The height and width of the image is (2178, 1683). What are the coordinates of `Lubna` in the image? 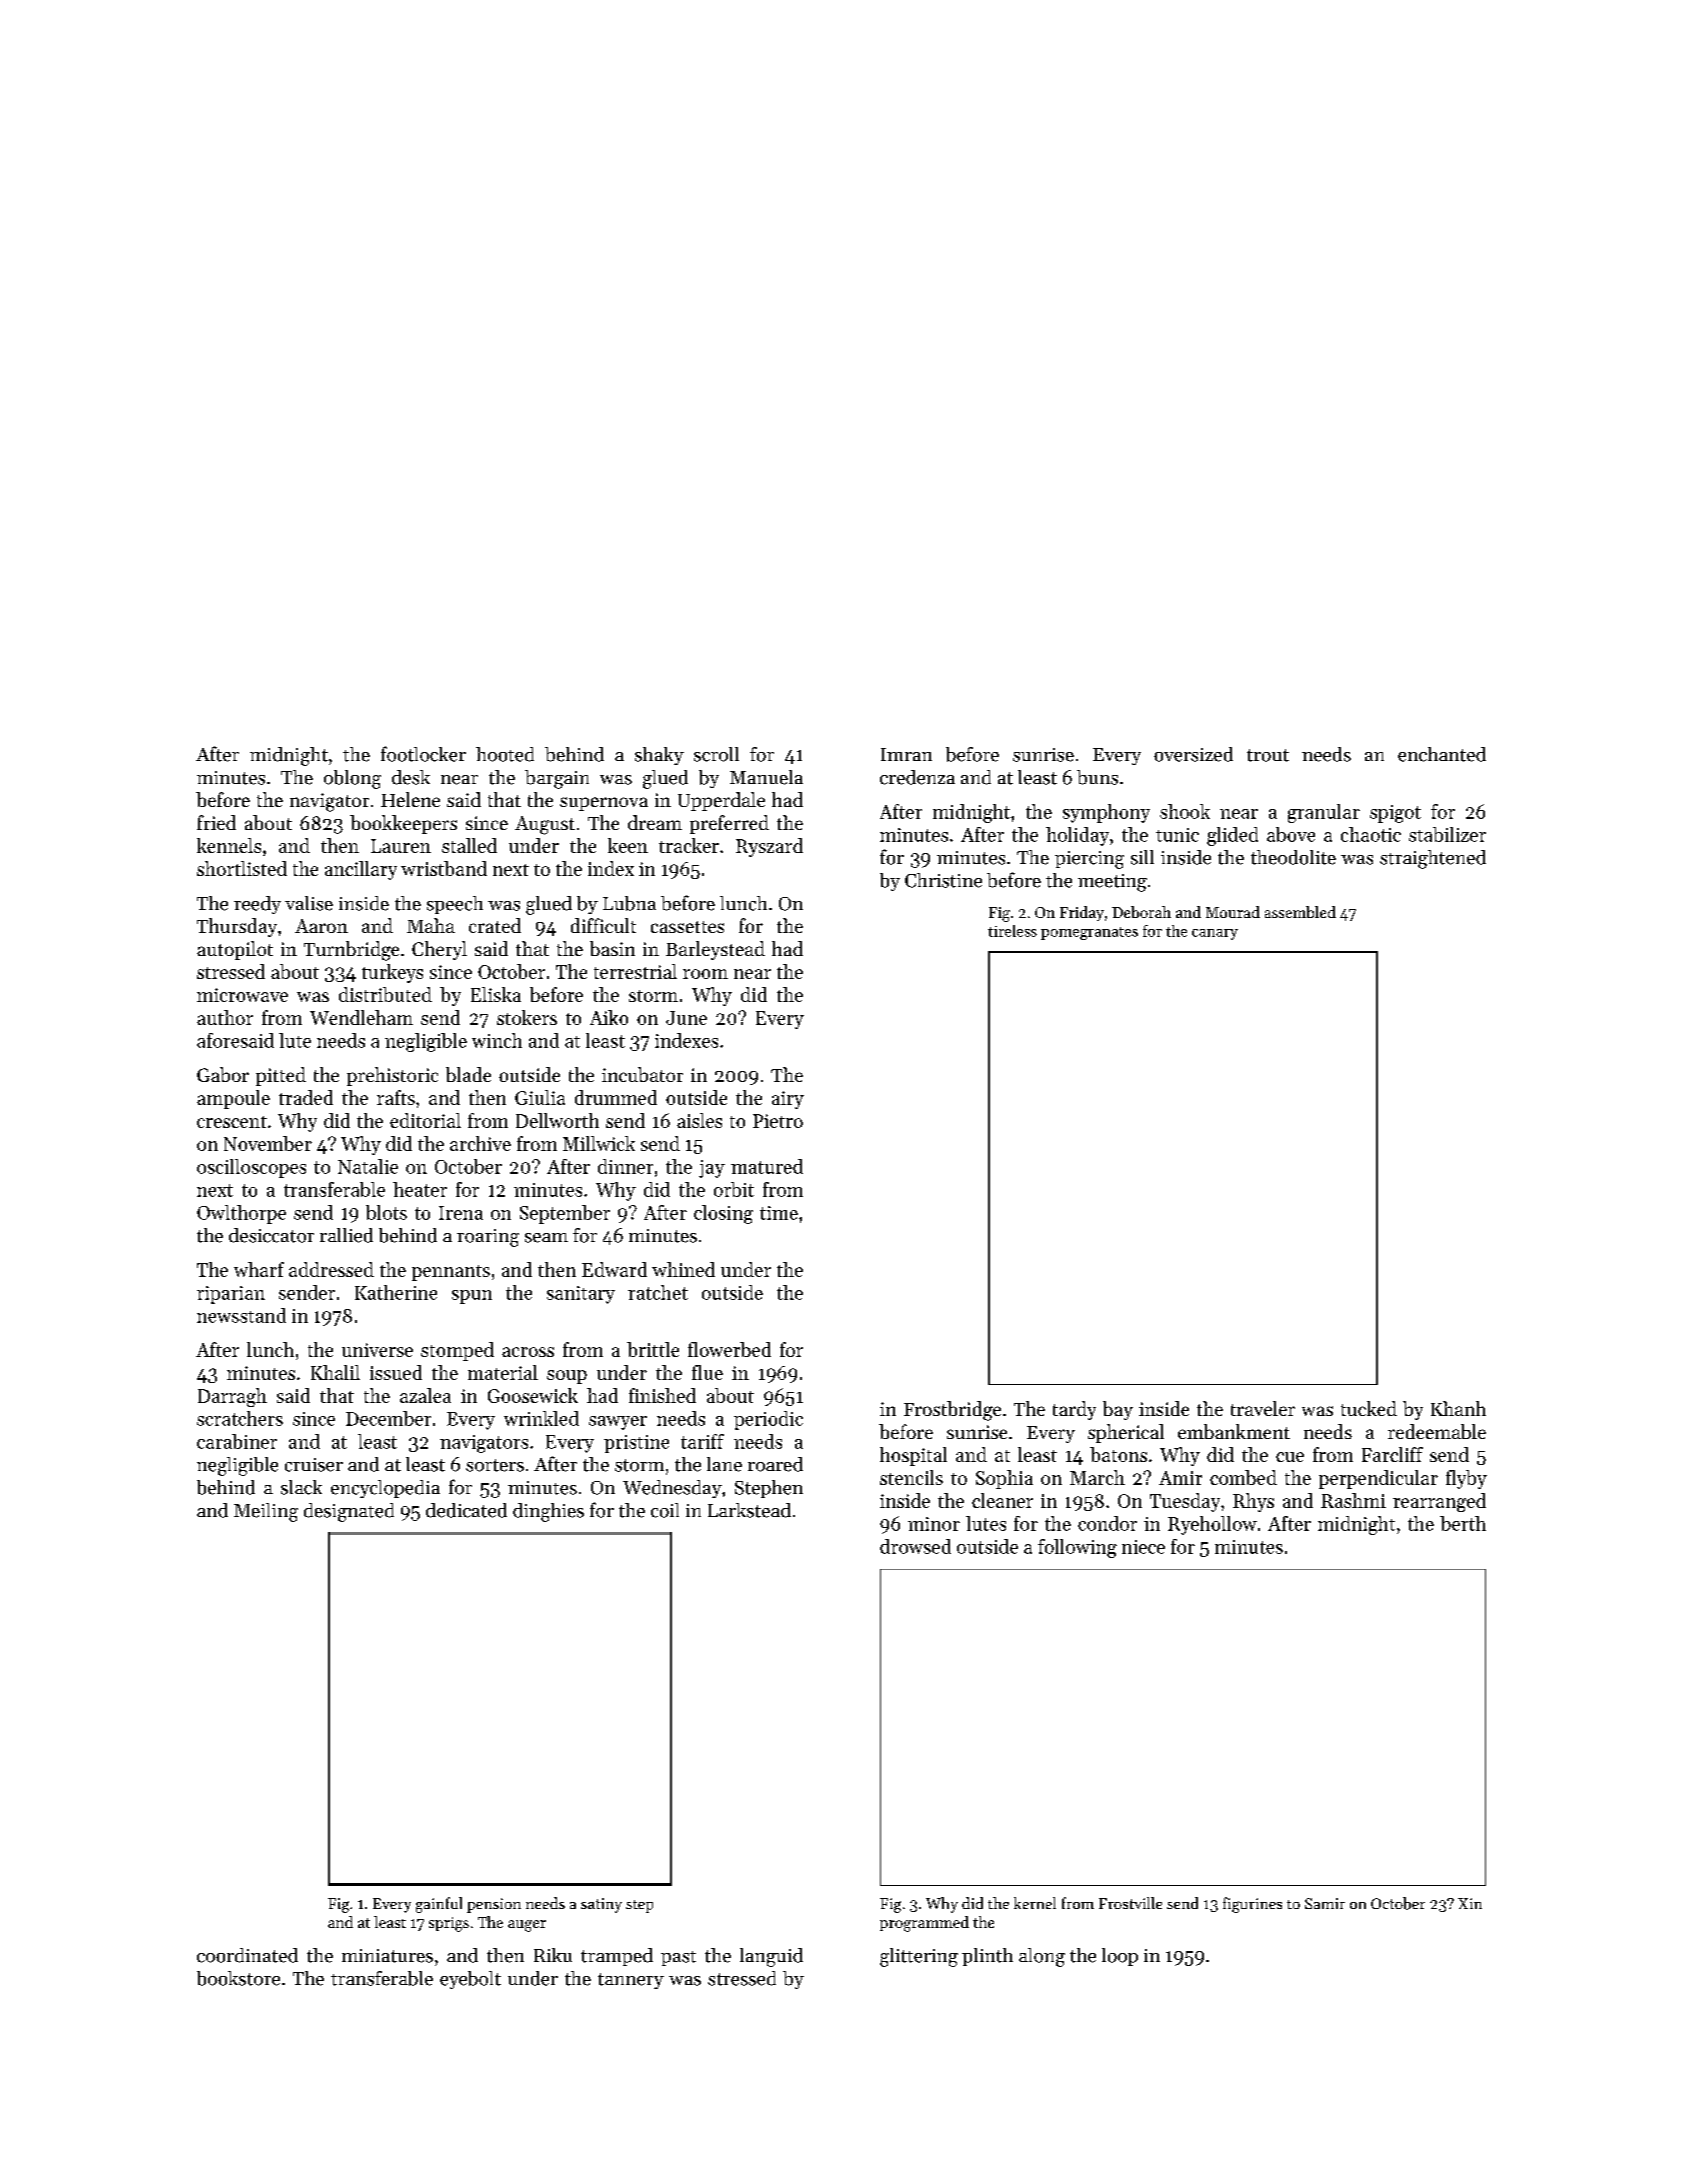 It's located at (629, 903).
